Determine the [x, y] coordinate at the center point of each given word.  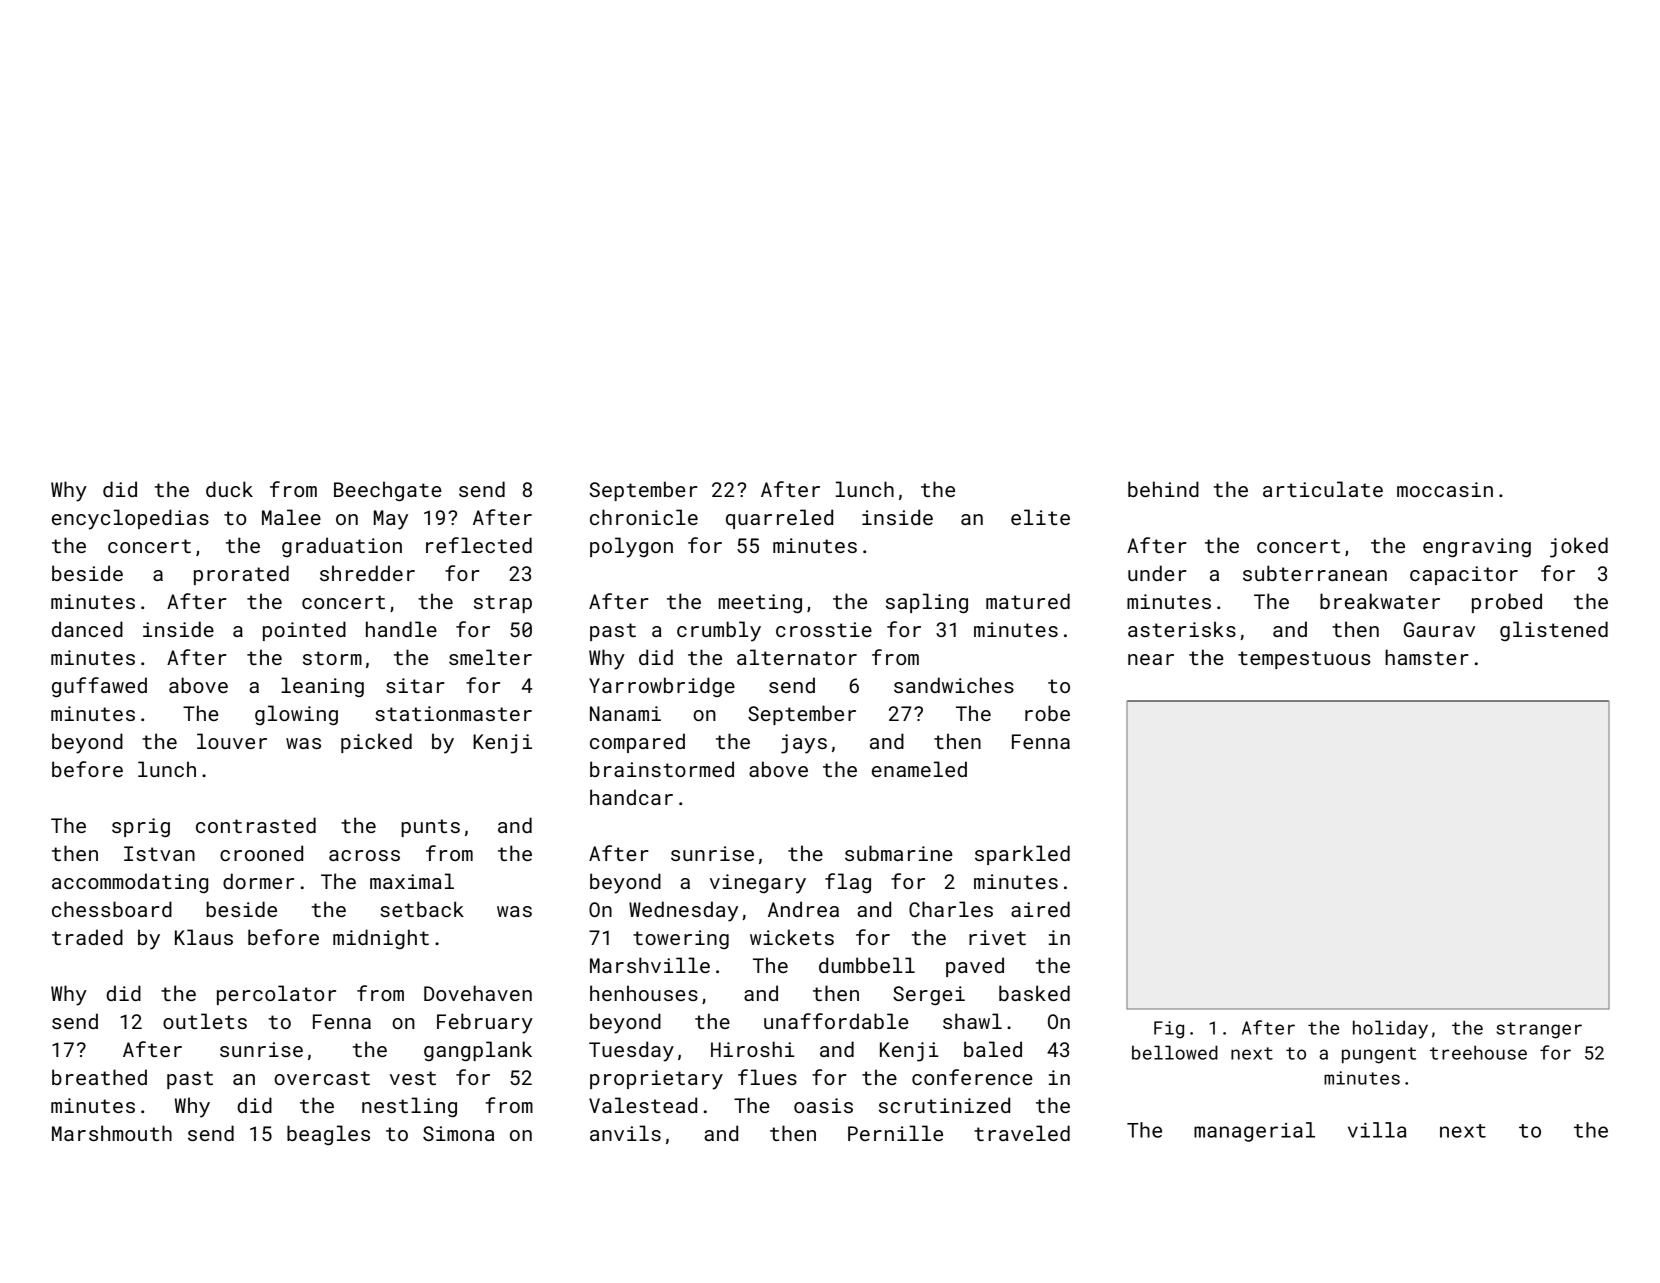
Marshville [650, 965]
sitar [415, 685]
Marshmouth [112, 1133]
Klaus [204, 937]
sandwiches [954, 685]
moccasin [1445, 489]
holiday [1390, 1029]
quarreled [779, 519]
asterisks [1182, 629]
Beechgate [388, 491]
